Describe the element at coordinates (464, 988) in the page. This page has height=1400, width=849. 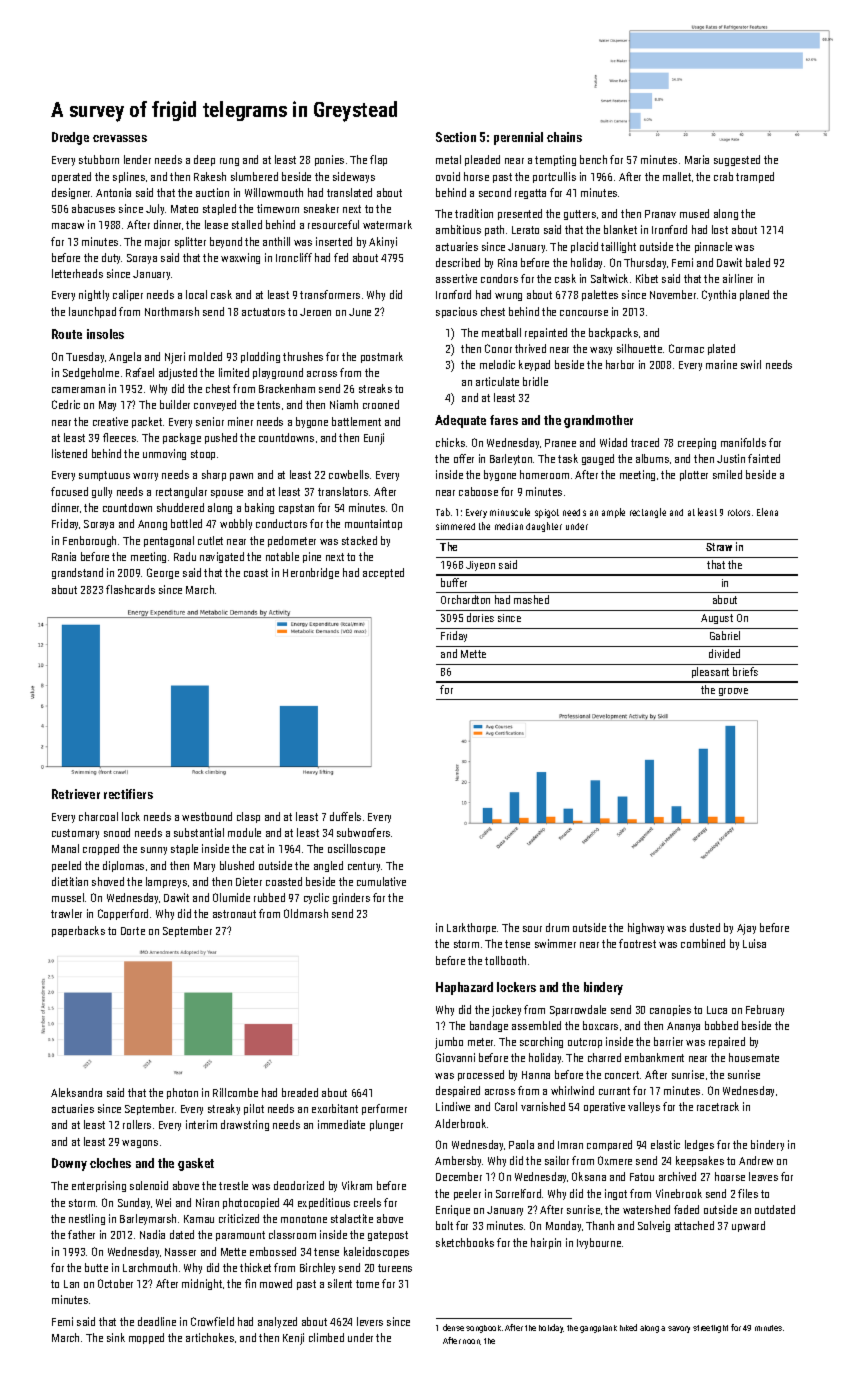
I see `Haphazard` at that location.
